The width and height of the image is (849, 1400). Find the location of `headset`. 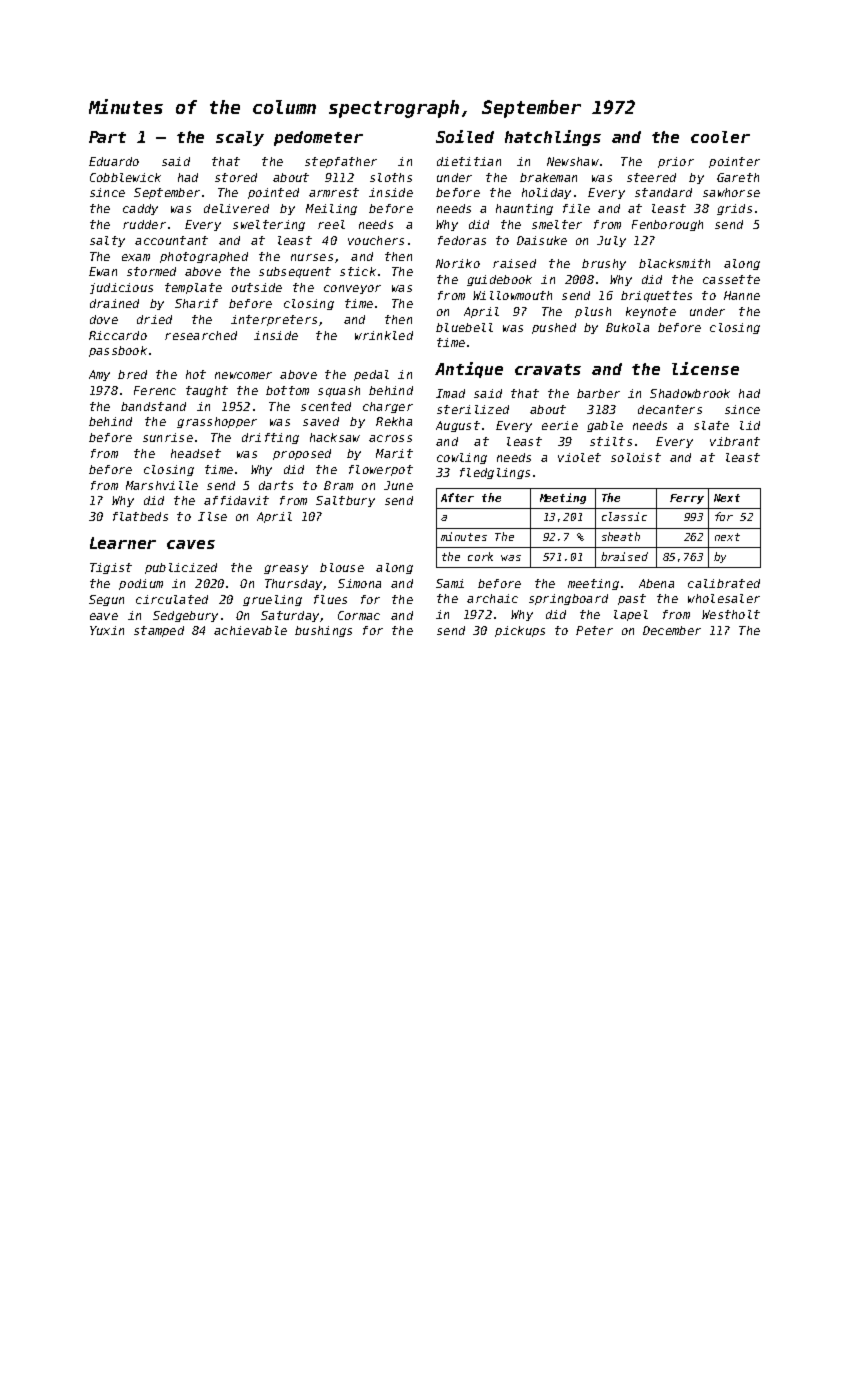

headset is located at coordinates (196, 453).
